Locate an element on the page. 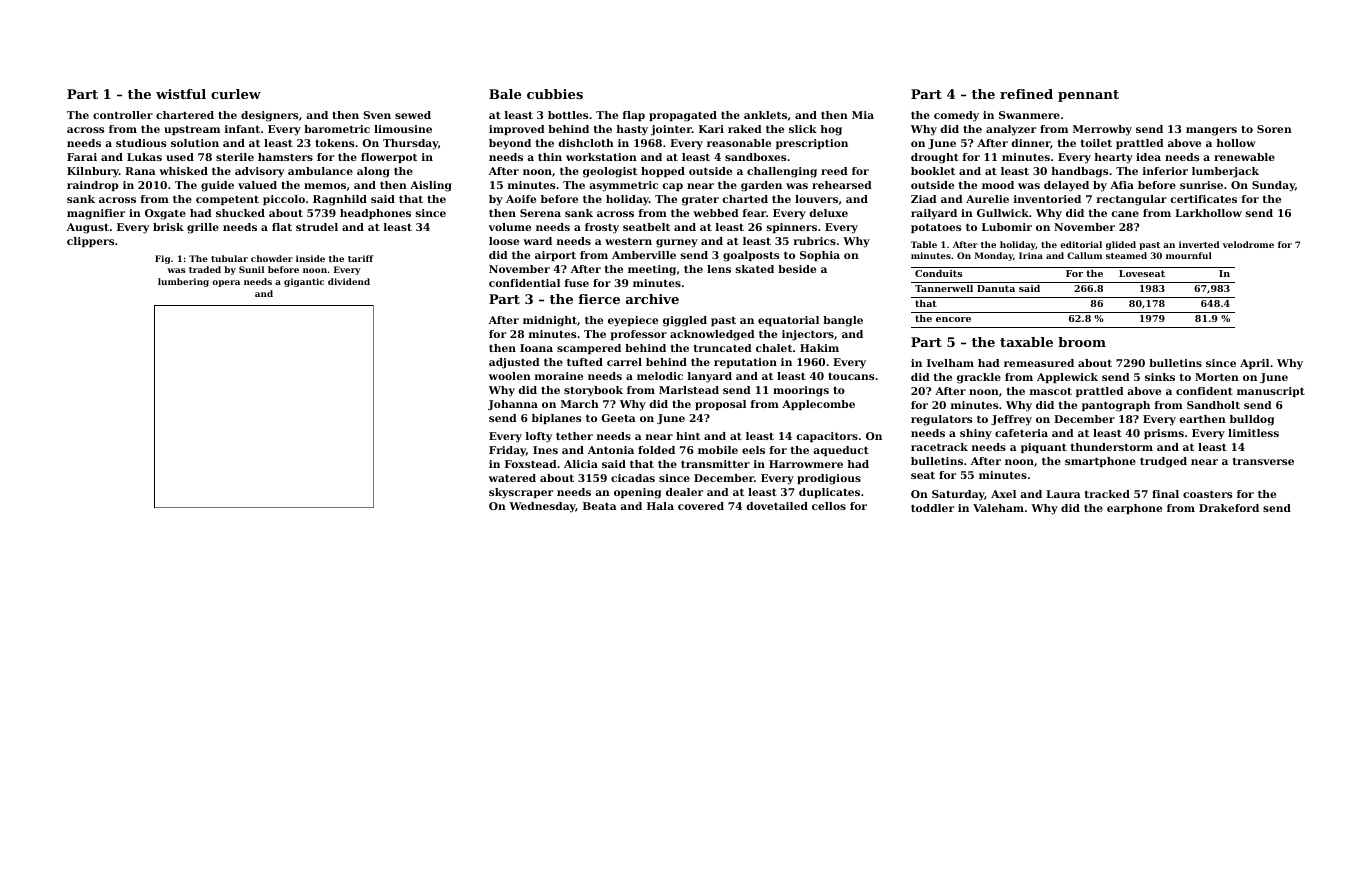 This document has height=887, width=1372. Johanna is located at coordinates (513, 405).
